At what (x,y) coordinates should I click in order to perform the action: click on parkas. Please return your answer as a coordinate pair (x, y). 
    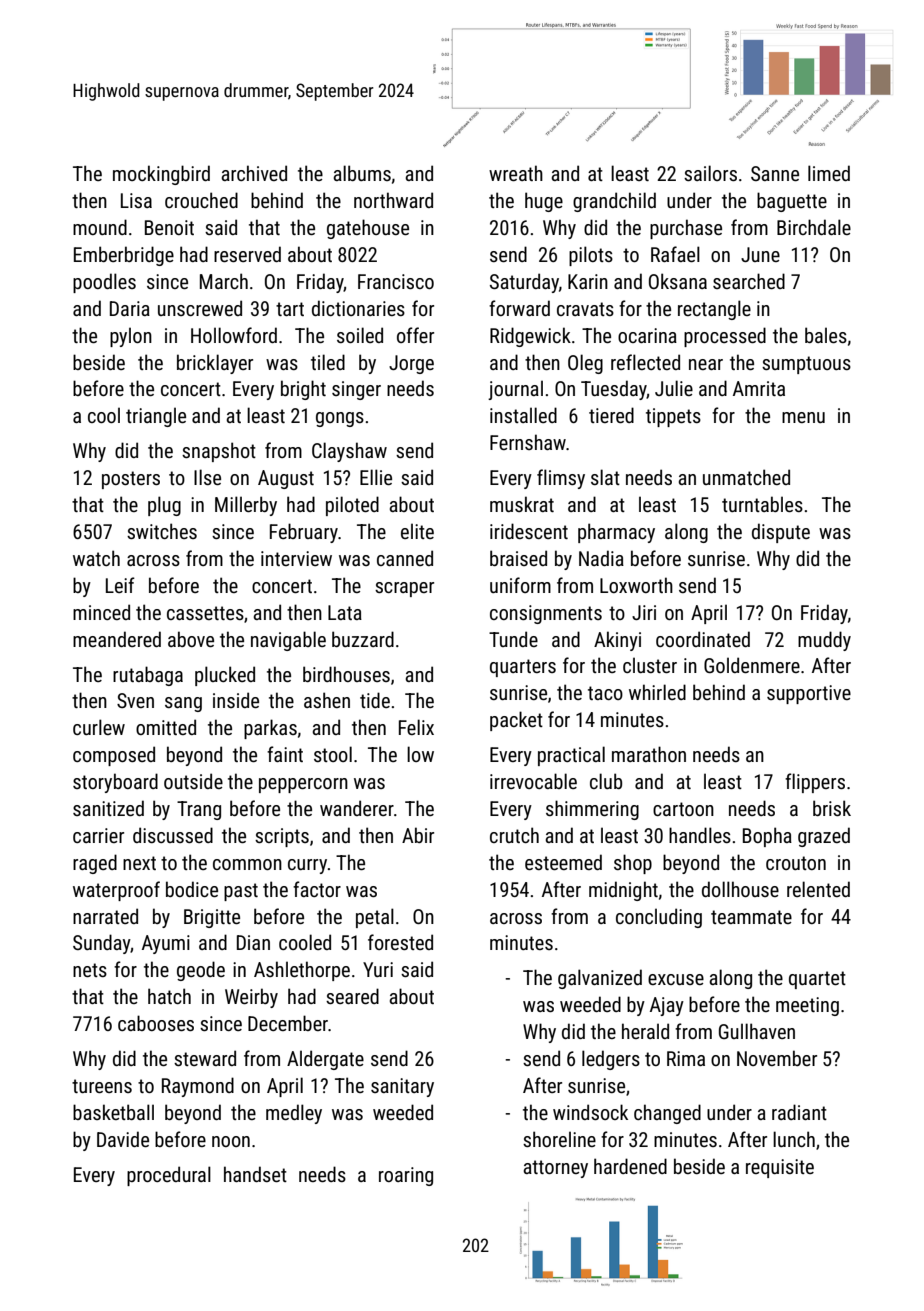
    Looking at the image, I should click on (270, 729).
